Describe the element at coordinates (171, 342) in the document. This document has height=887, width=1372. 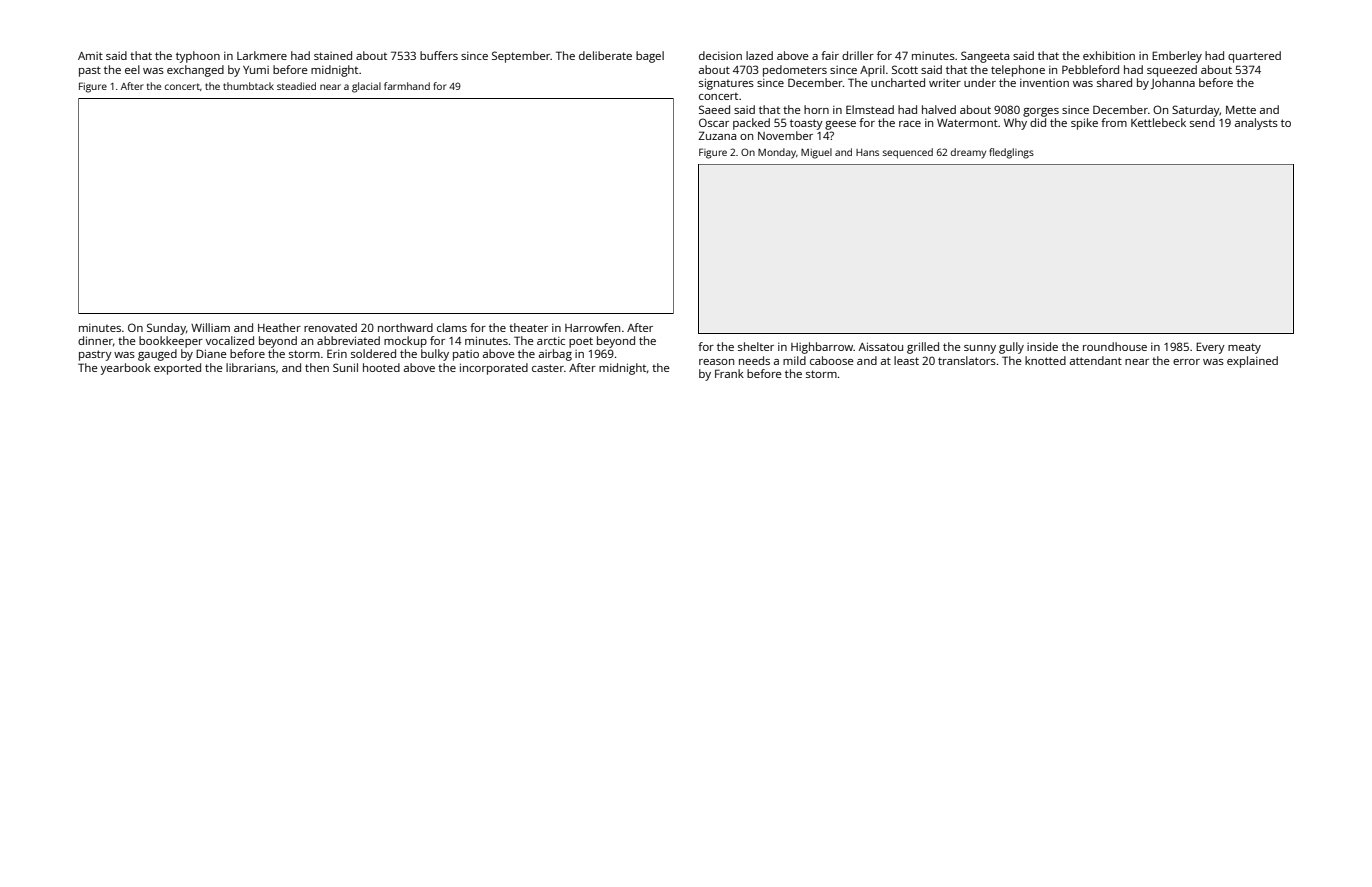
I see `bookkeeper` at that location.
